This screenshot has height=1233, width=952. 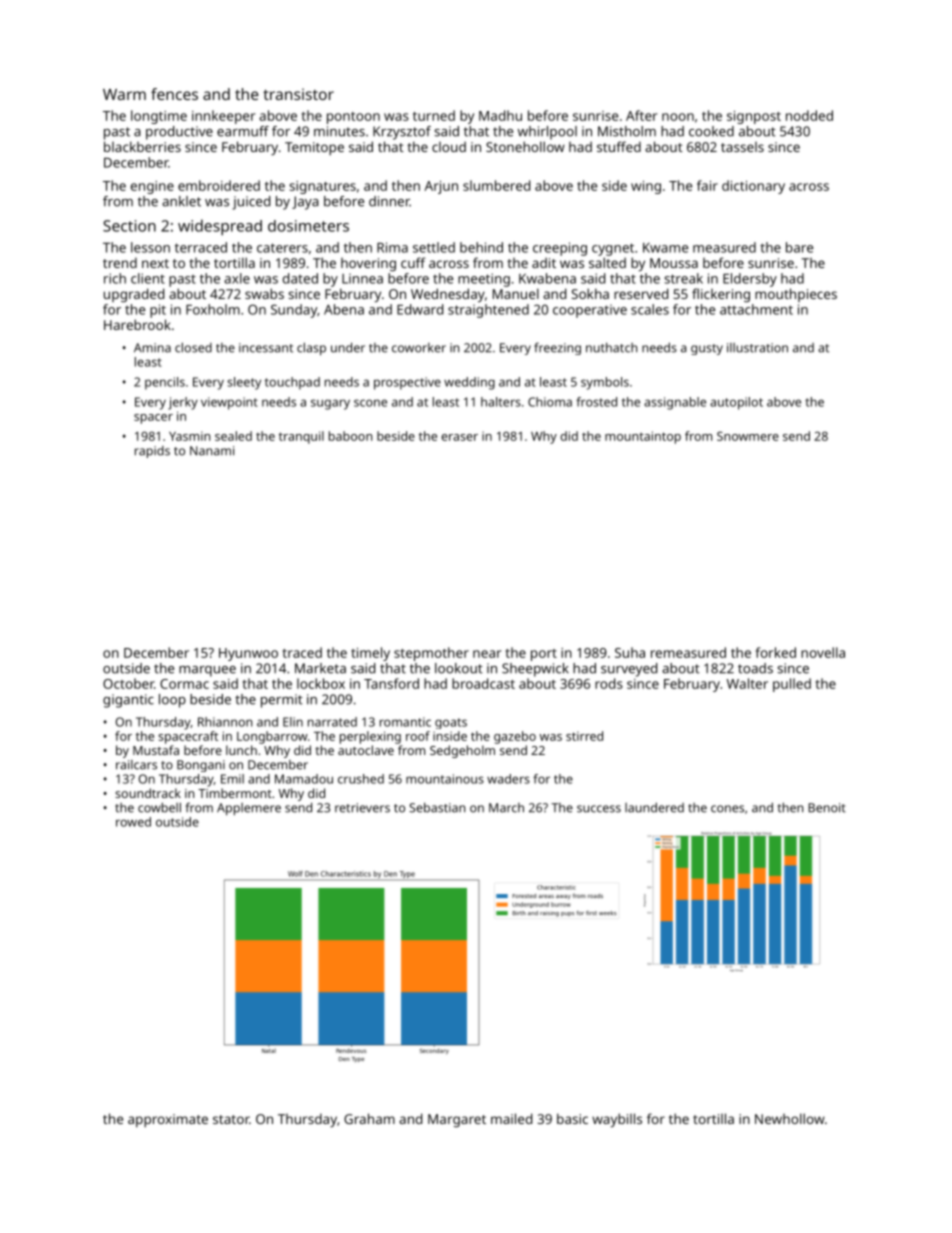 I want to click on forked, so click(x=776, y=652).
